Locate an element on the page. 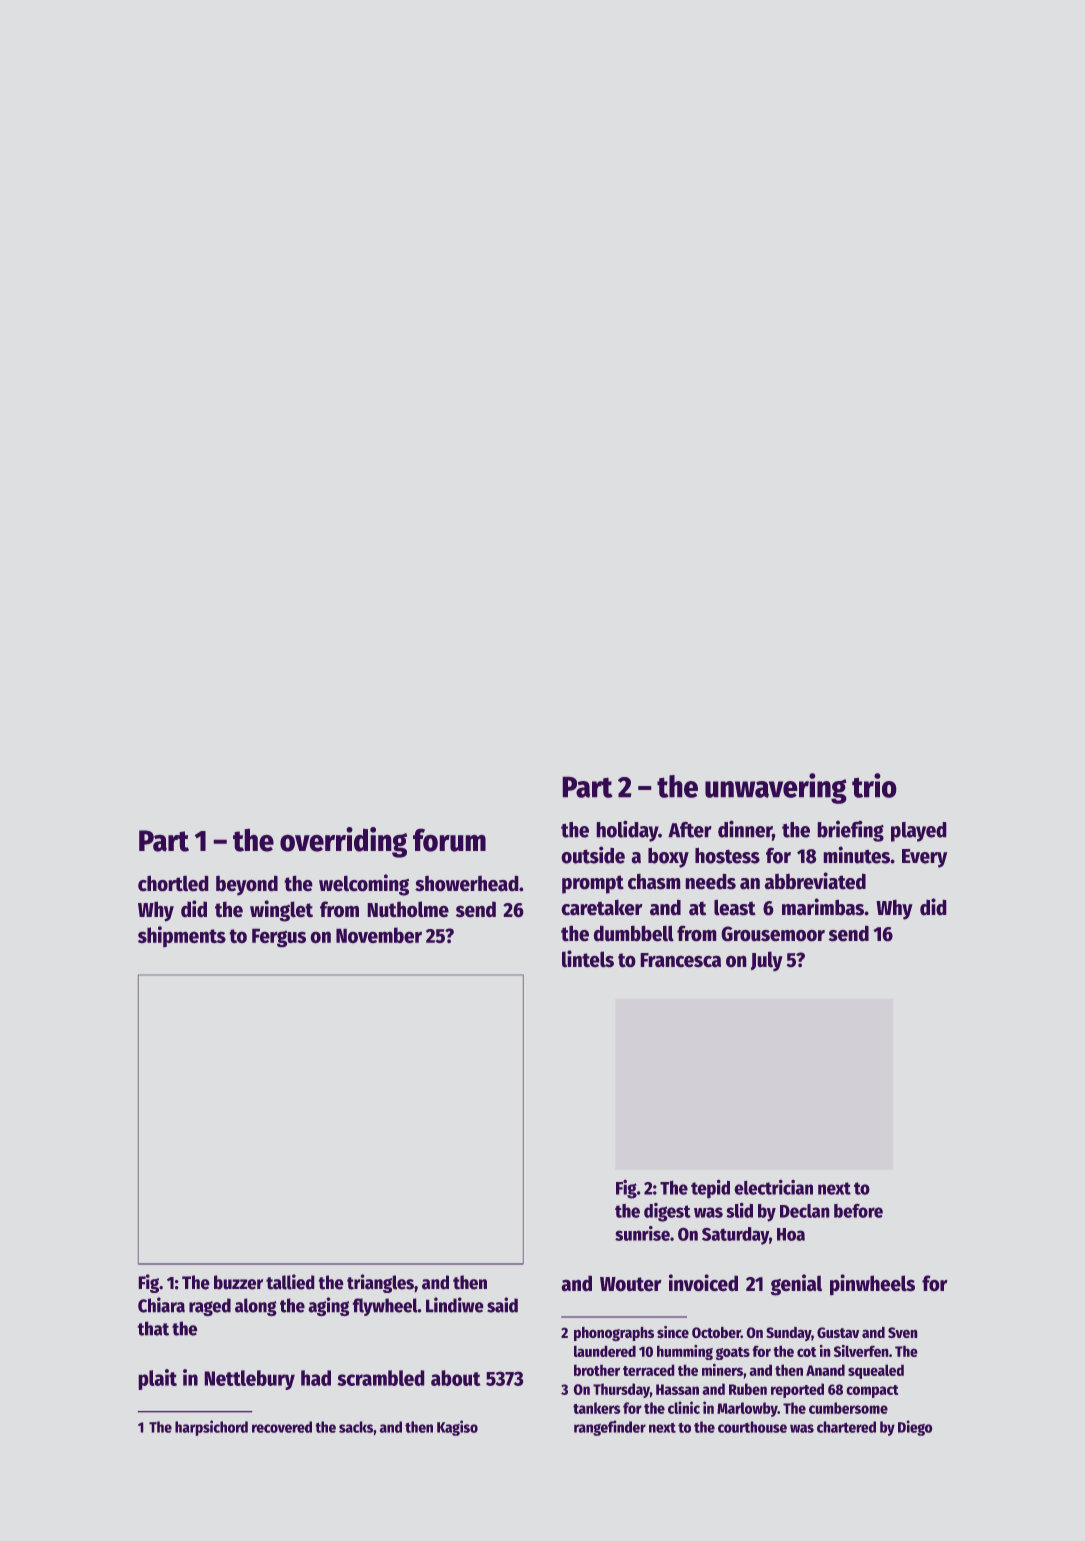 The image size is (1085, 1541). Lindiwe is located at coordinates (454, 1305).
